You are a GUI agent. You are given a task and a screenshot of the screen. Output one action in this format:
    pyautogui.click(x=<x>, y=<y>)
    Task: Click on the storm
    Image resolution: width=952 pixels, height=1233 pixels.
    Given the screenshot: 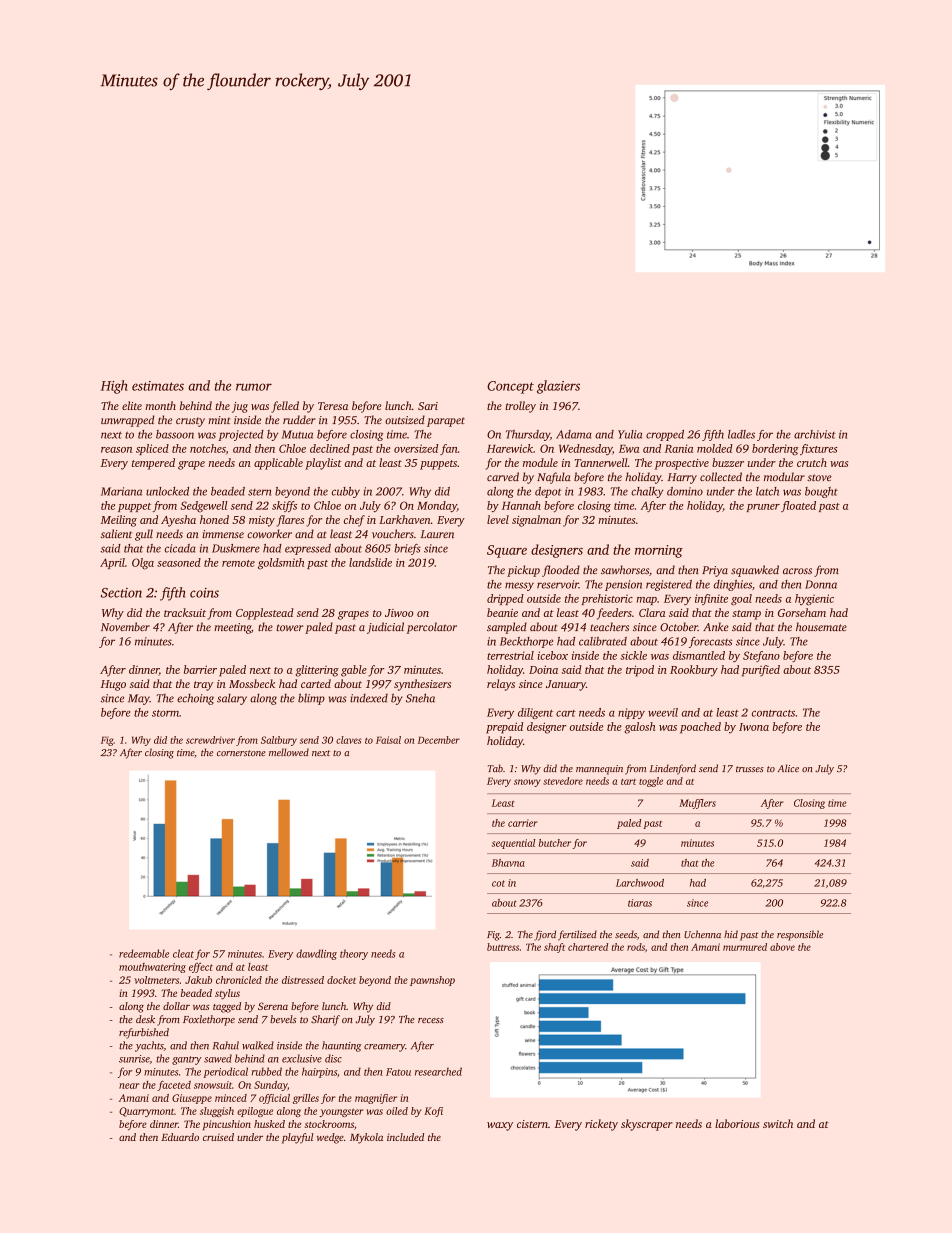 What is the action you would take?
    pyautogui.click(x=165, y=713)
